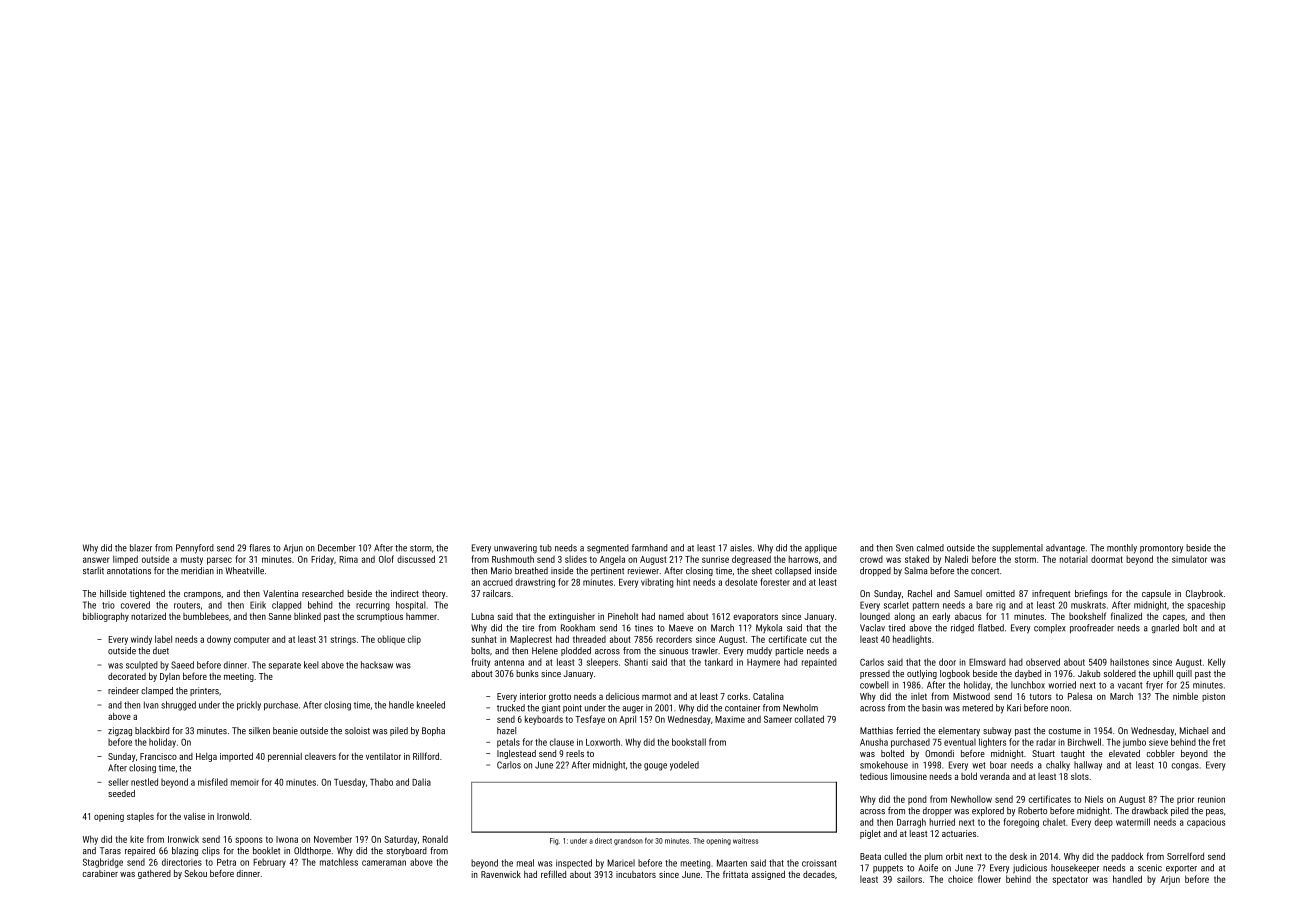  Describe the element at coordinates (245, 571) in the image. I see `Wheatville` at that location.
